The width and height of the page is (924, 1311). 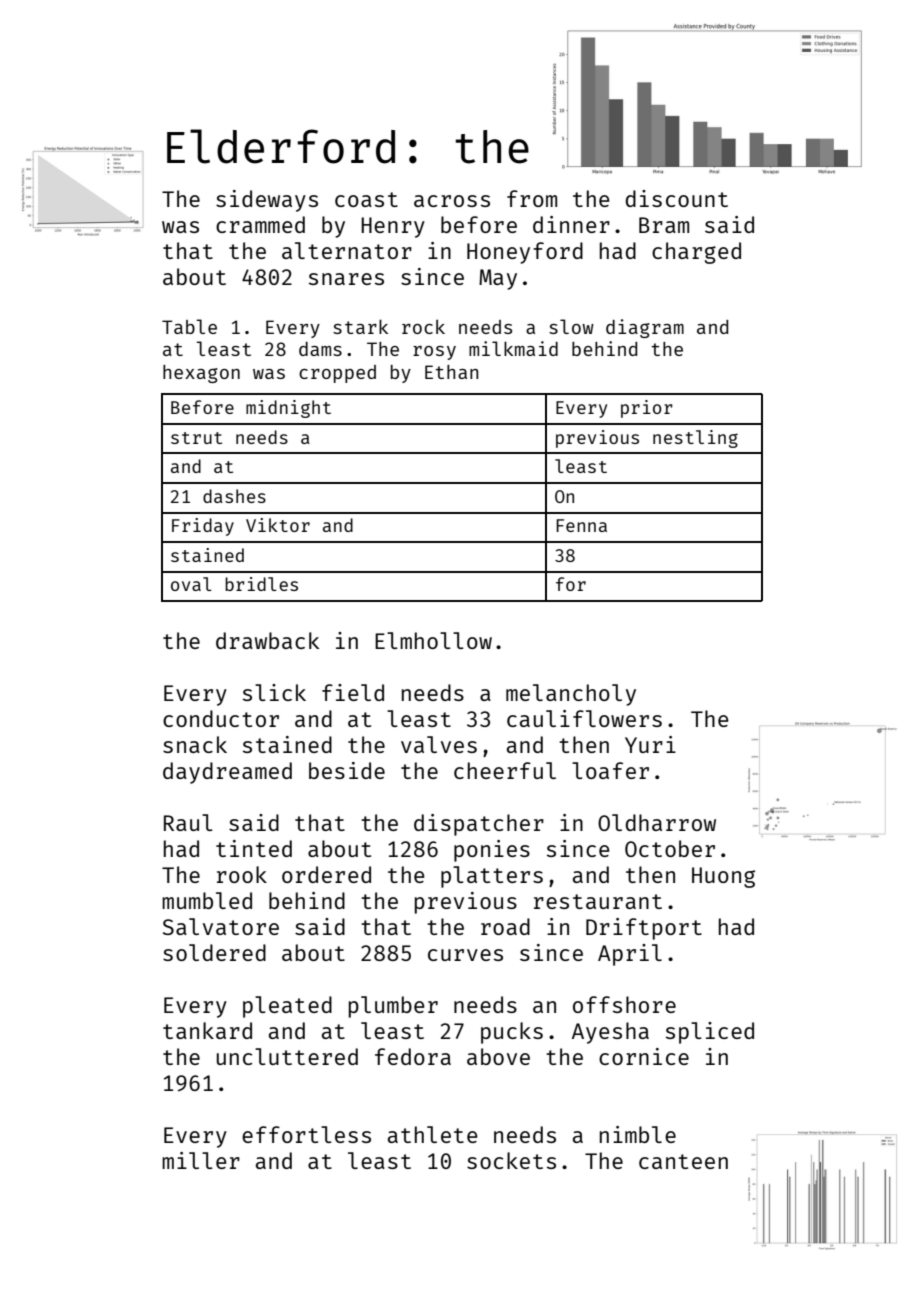 What do you see at coordinates (287, 1007) in the page?
I see `pleated` at bounding box center [287, 1007].
